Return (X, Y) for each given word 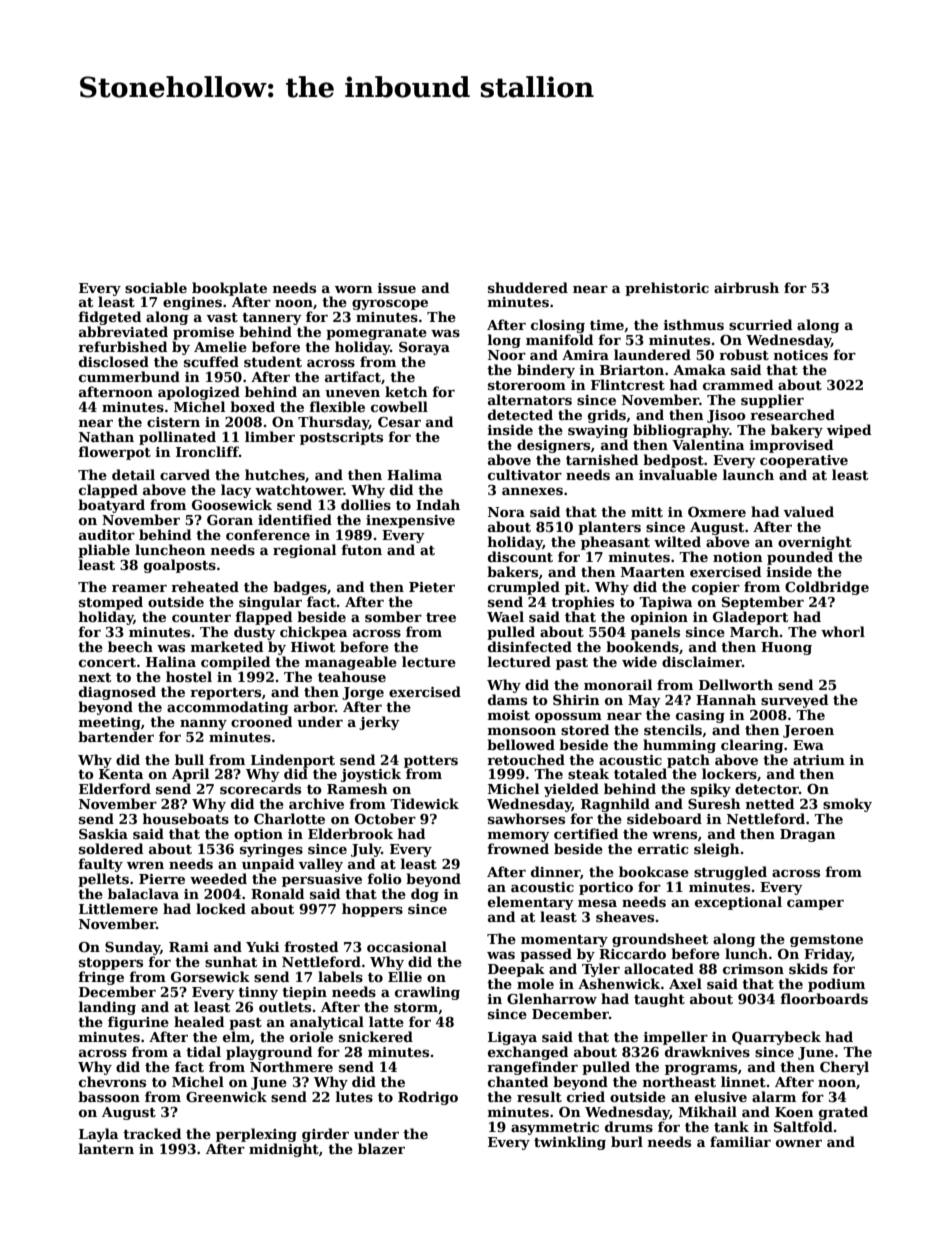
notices (801, 355)
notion (738, 557)
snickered (376, 1036)
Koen (794, 1112)
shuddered (528, 287)
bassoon (109, 1096)
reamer (139, 588)
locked (221, 908)
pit (575, 588)
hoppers (372, 910)
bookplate (229, 289)
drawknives (707, 1051)
